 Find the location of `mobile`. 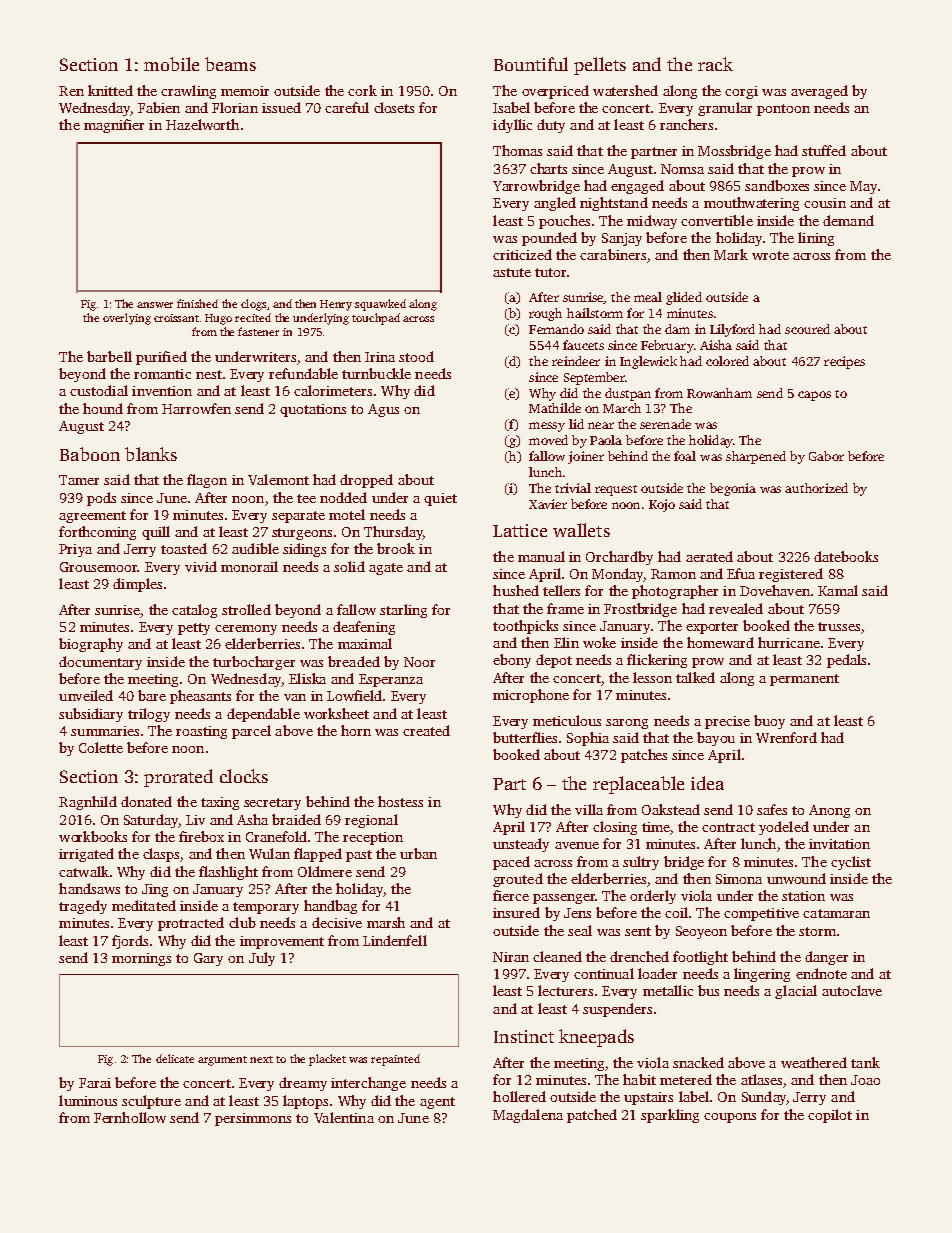

mobile is located at coordinates (171, 64).
